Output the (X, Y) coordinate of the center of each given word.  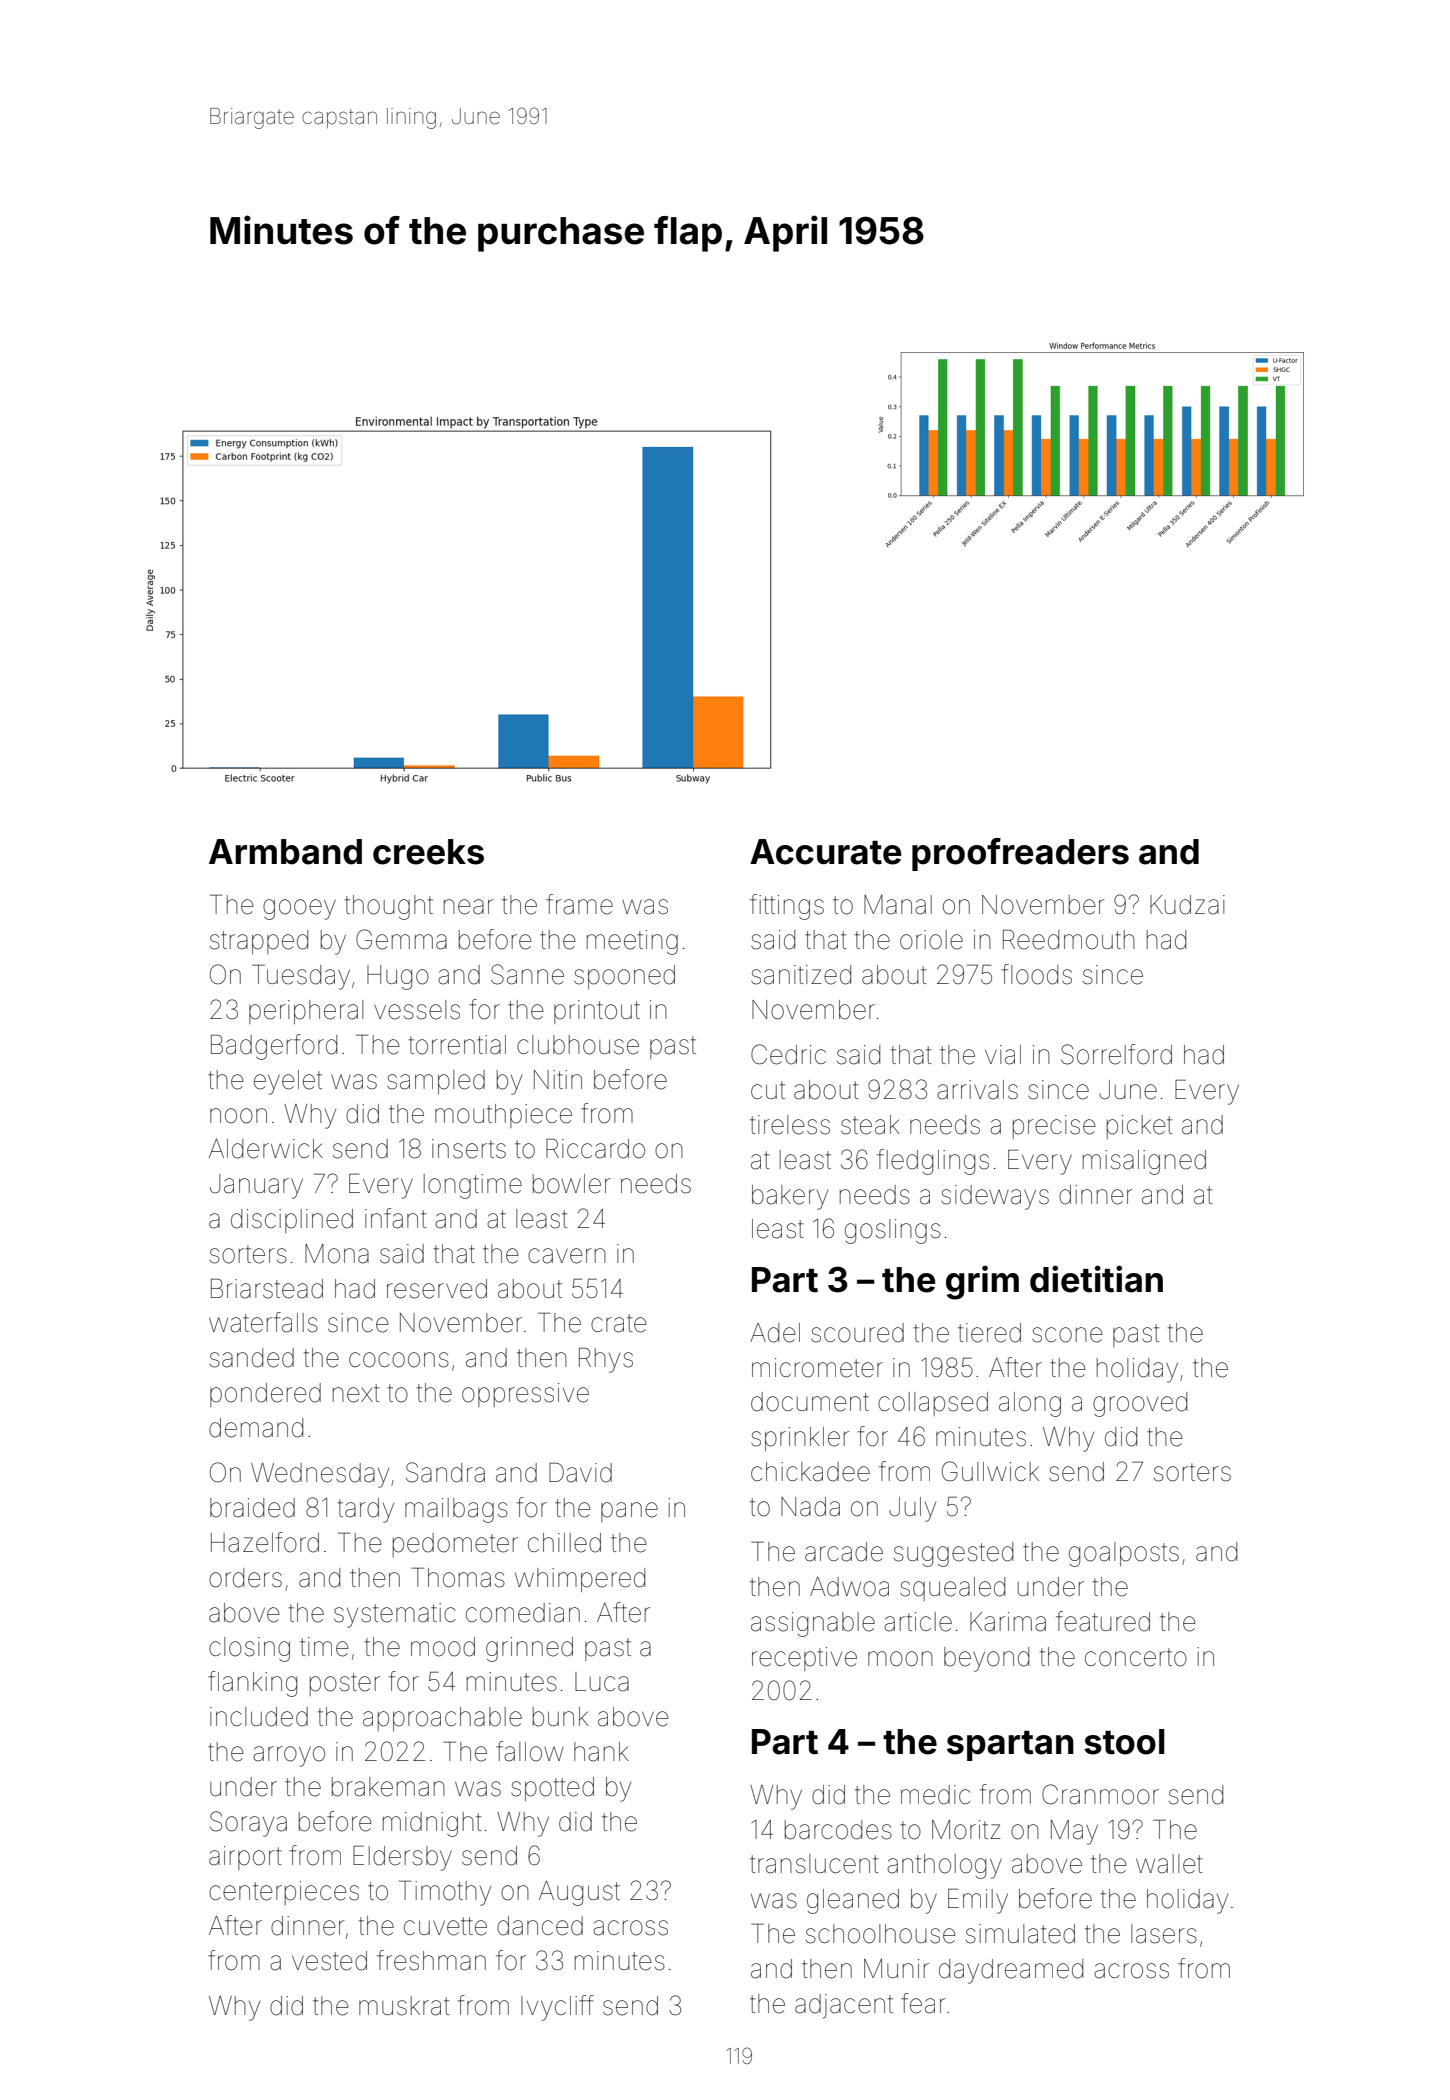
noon (238, 1116)
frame (579, 904)
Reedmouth (1069, 940)
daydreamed (1011, 1971)
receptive (804, 1659)
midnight (432, 1824)
